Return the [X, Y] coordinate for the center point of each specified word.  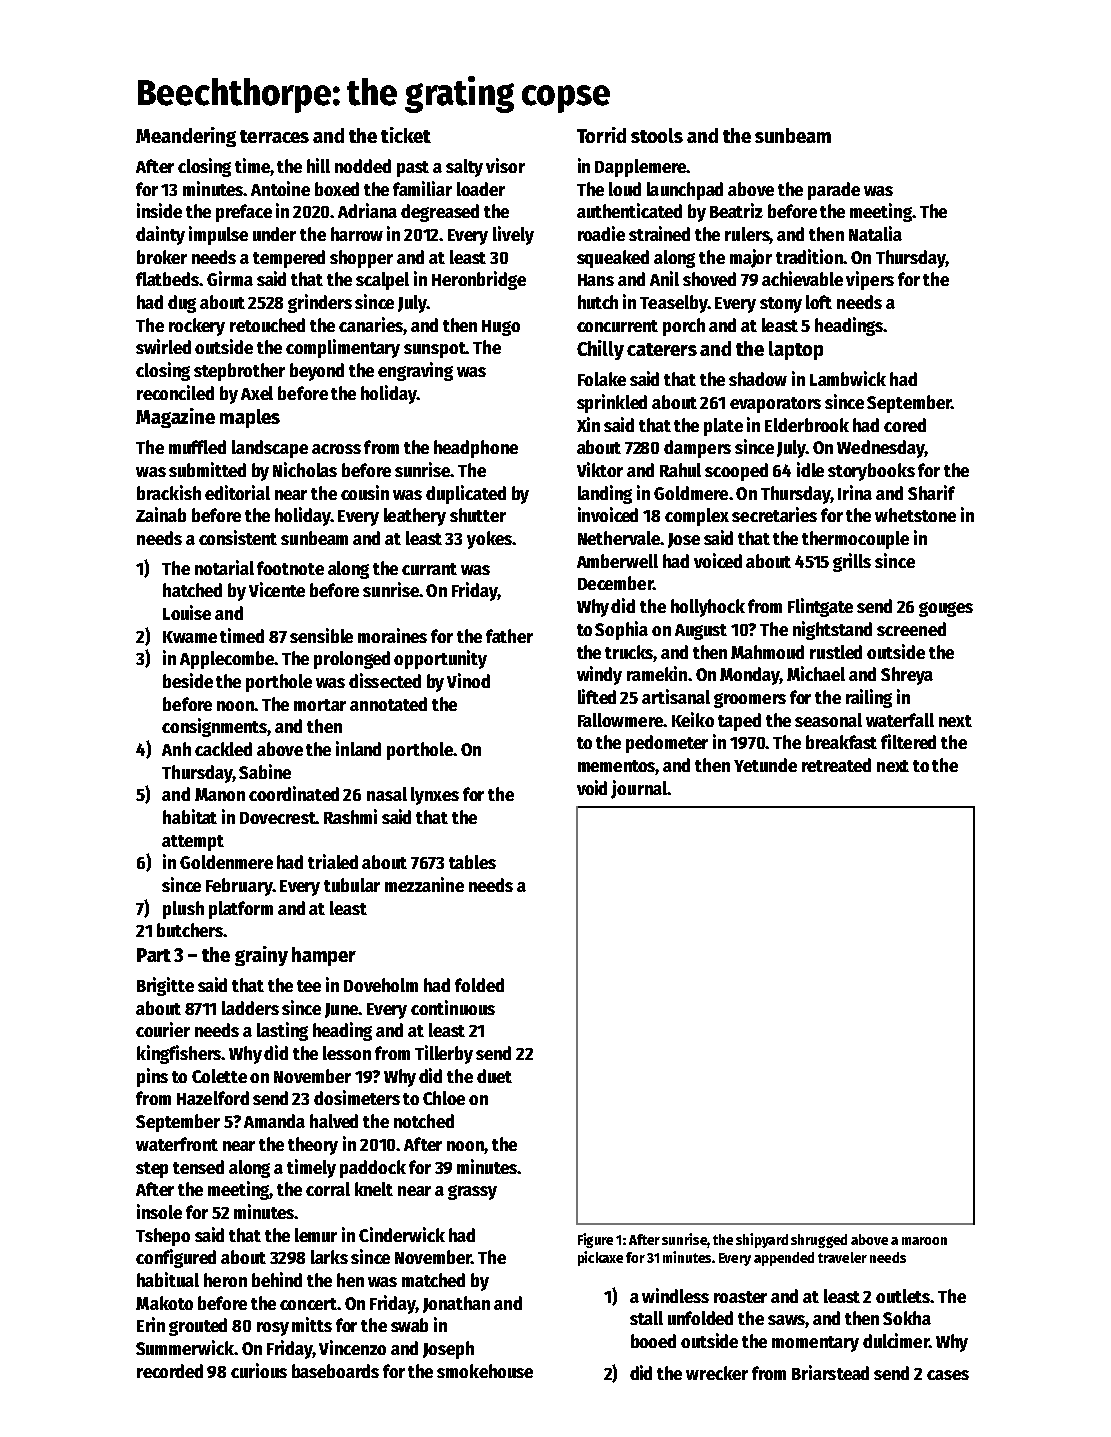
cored [905, 425]
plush [183, 910]
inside [159, 210]
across [336, 449]
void [592, 787]
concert [308, 1304]
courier [163, 1029]
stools [657, 135]
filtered [908, 741]
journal [639, 789]
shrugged [819, 1241]
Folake [602, 379]
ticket [406, 135]
